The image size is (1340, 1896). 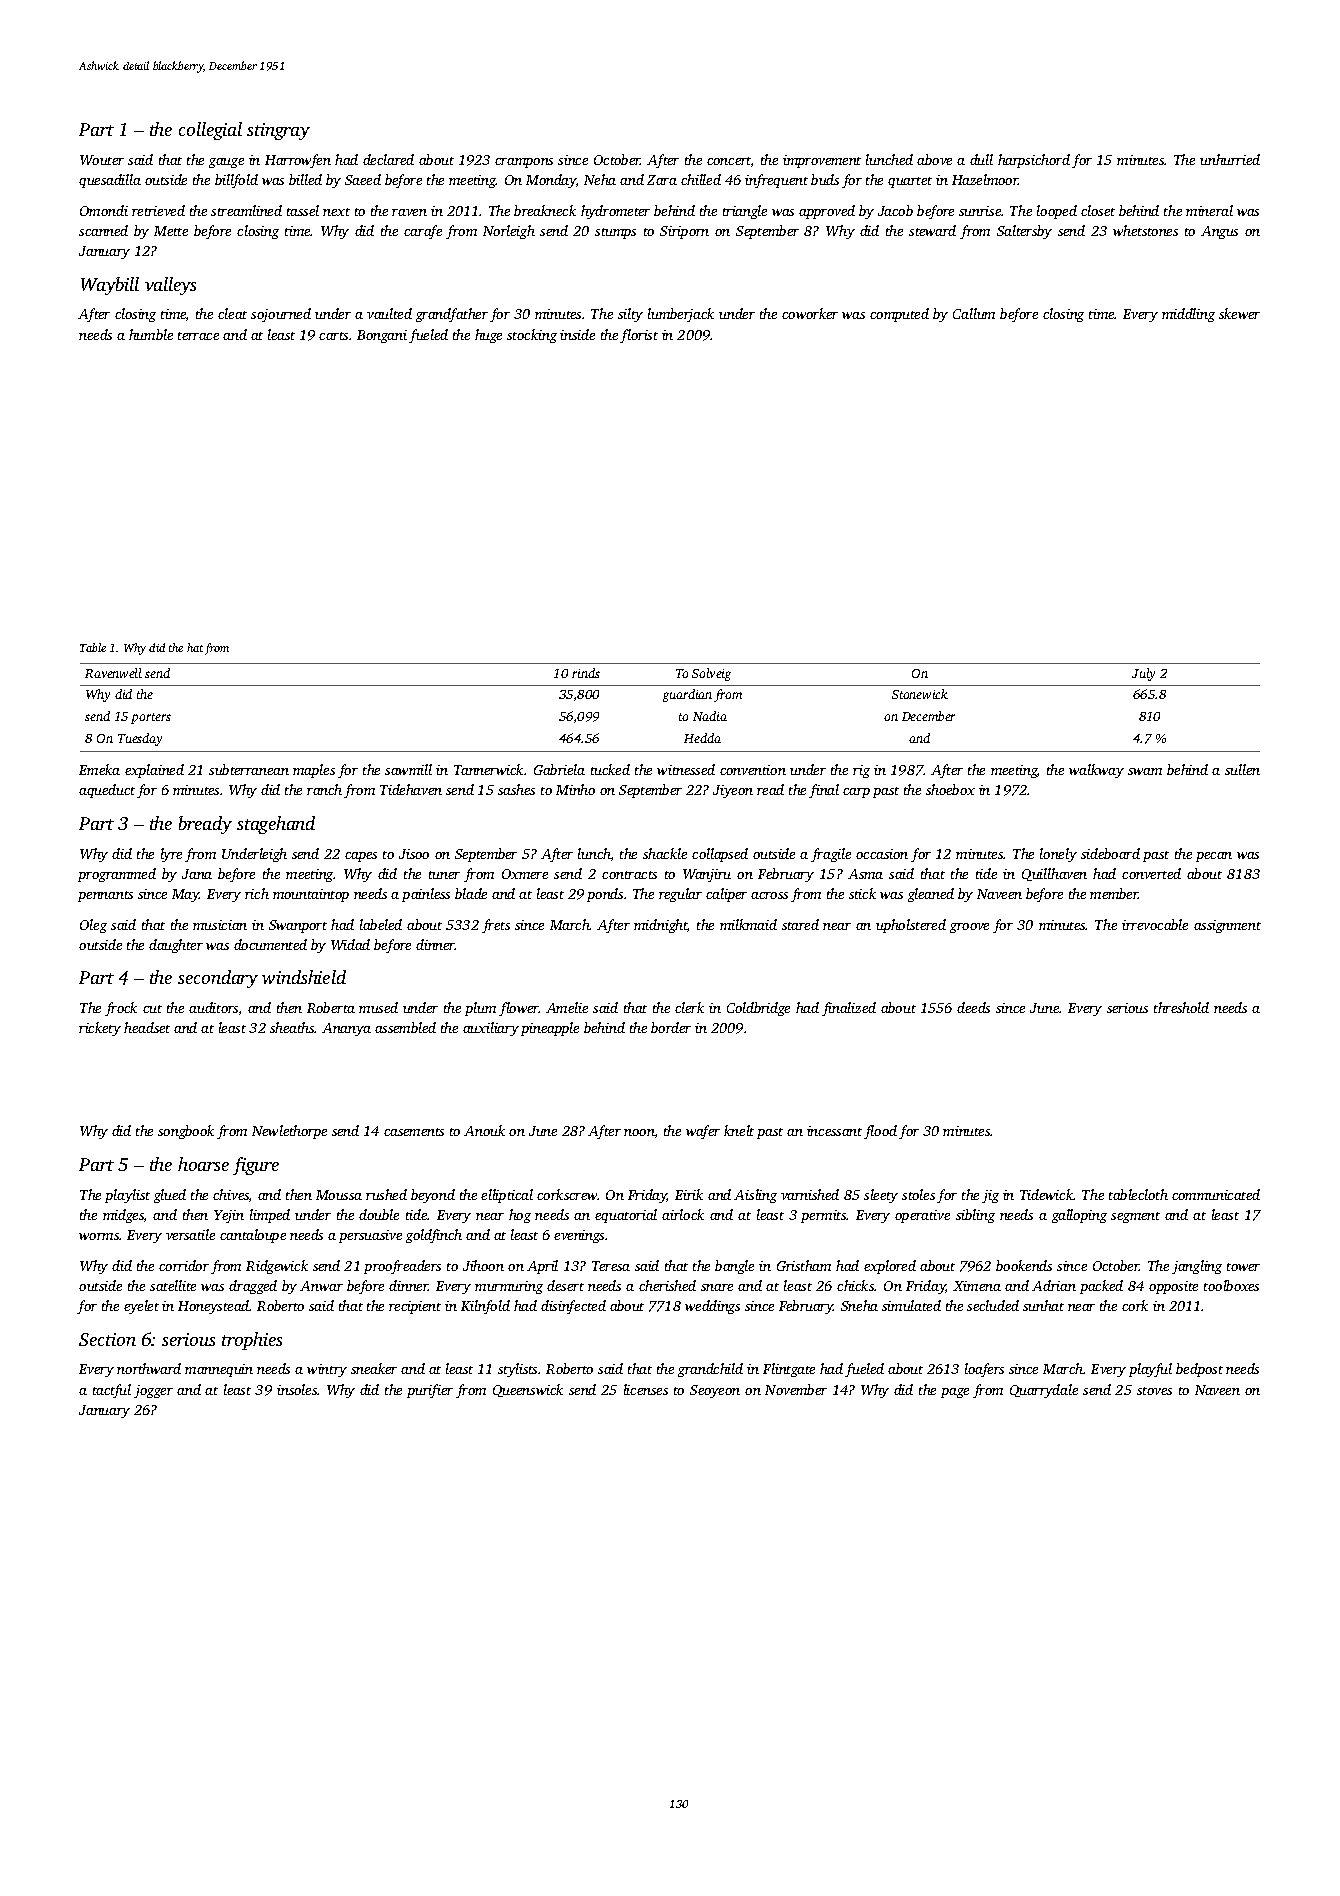 What do you see at coordinates (681, 315) in the page?
I see `lumberjack` at bounding box center [681, 315].
